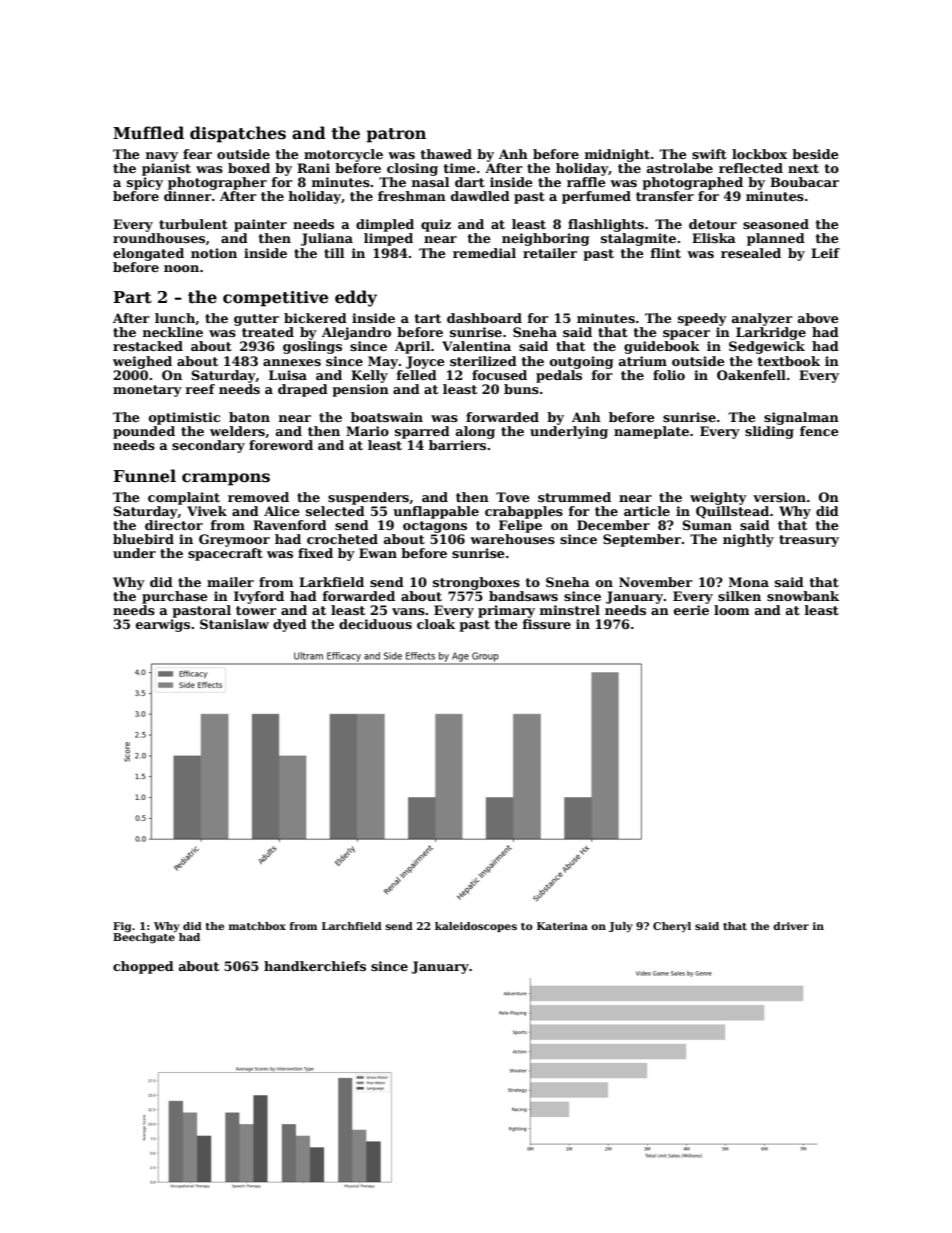 The image size is (952, 1233). I want to click on sparred, so click(422, 432).
